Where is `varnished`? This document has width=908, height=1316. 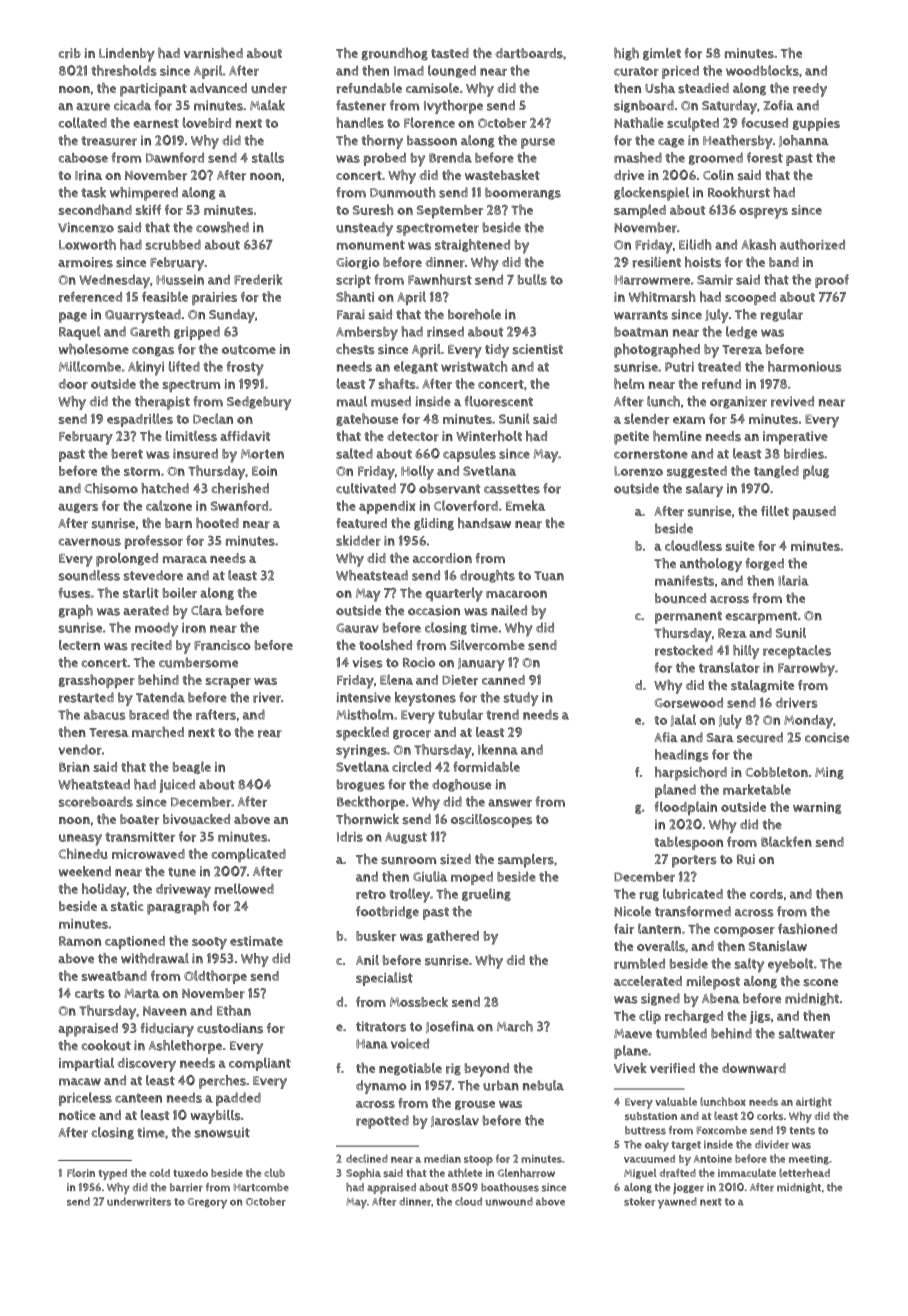
varnished is located at coordinates (213, 53).
